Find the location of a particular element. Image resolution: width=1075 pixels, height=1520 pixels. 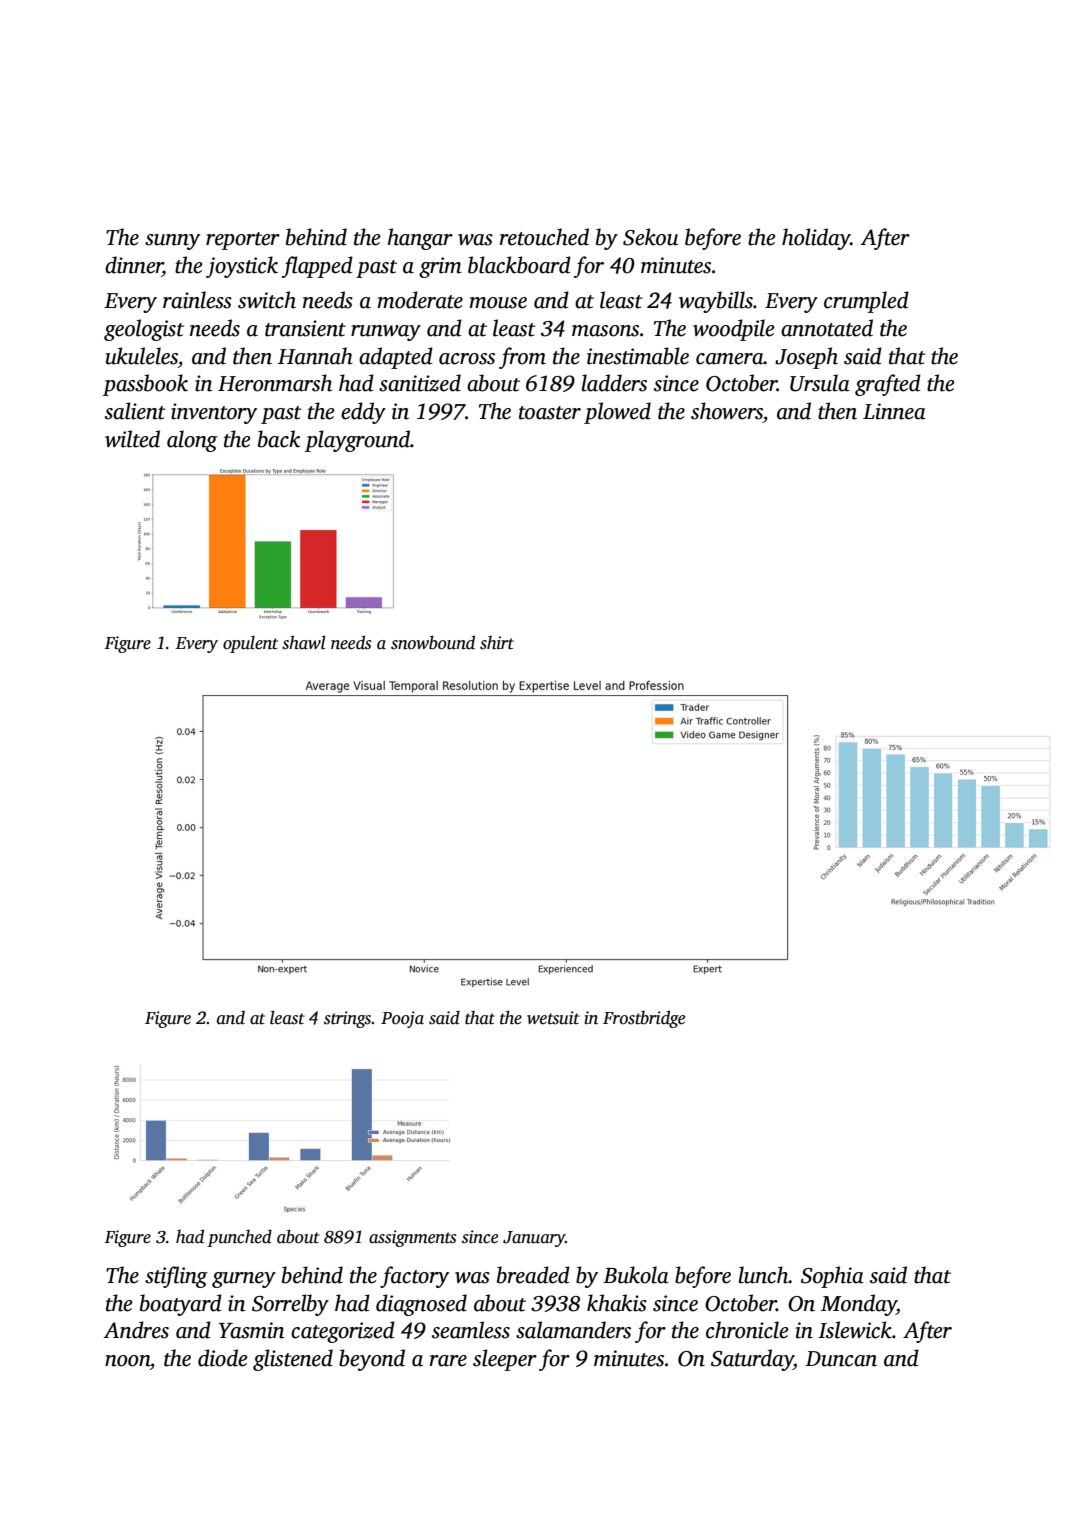

Frostbridge is located at coordinates (644, 1019).
